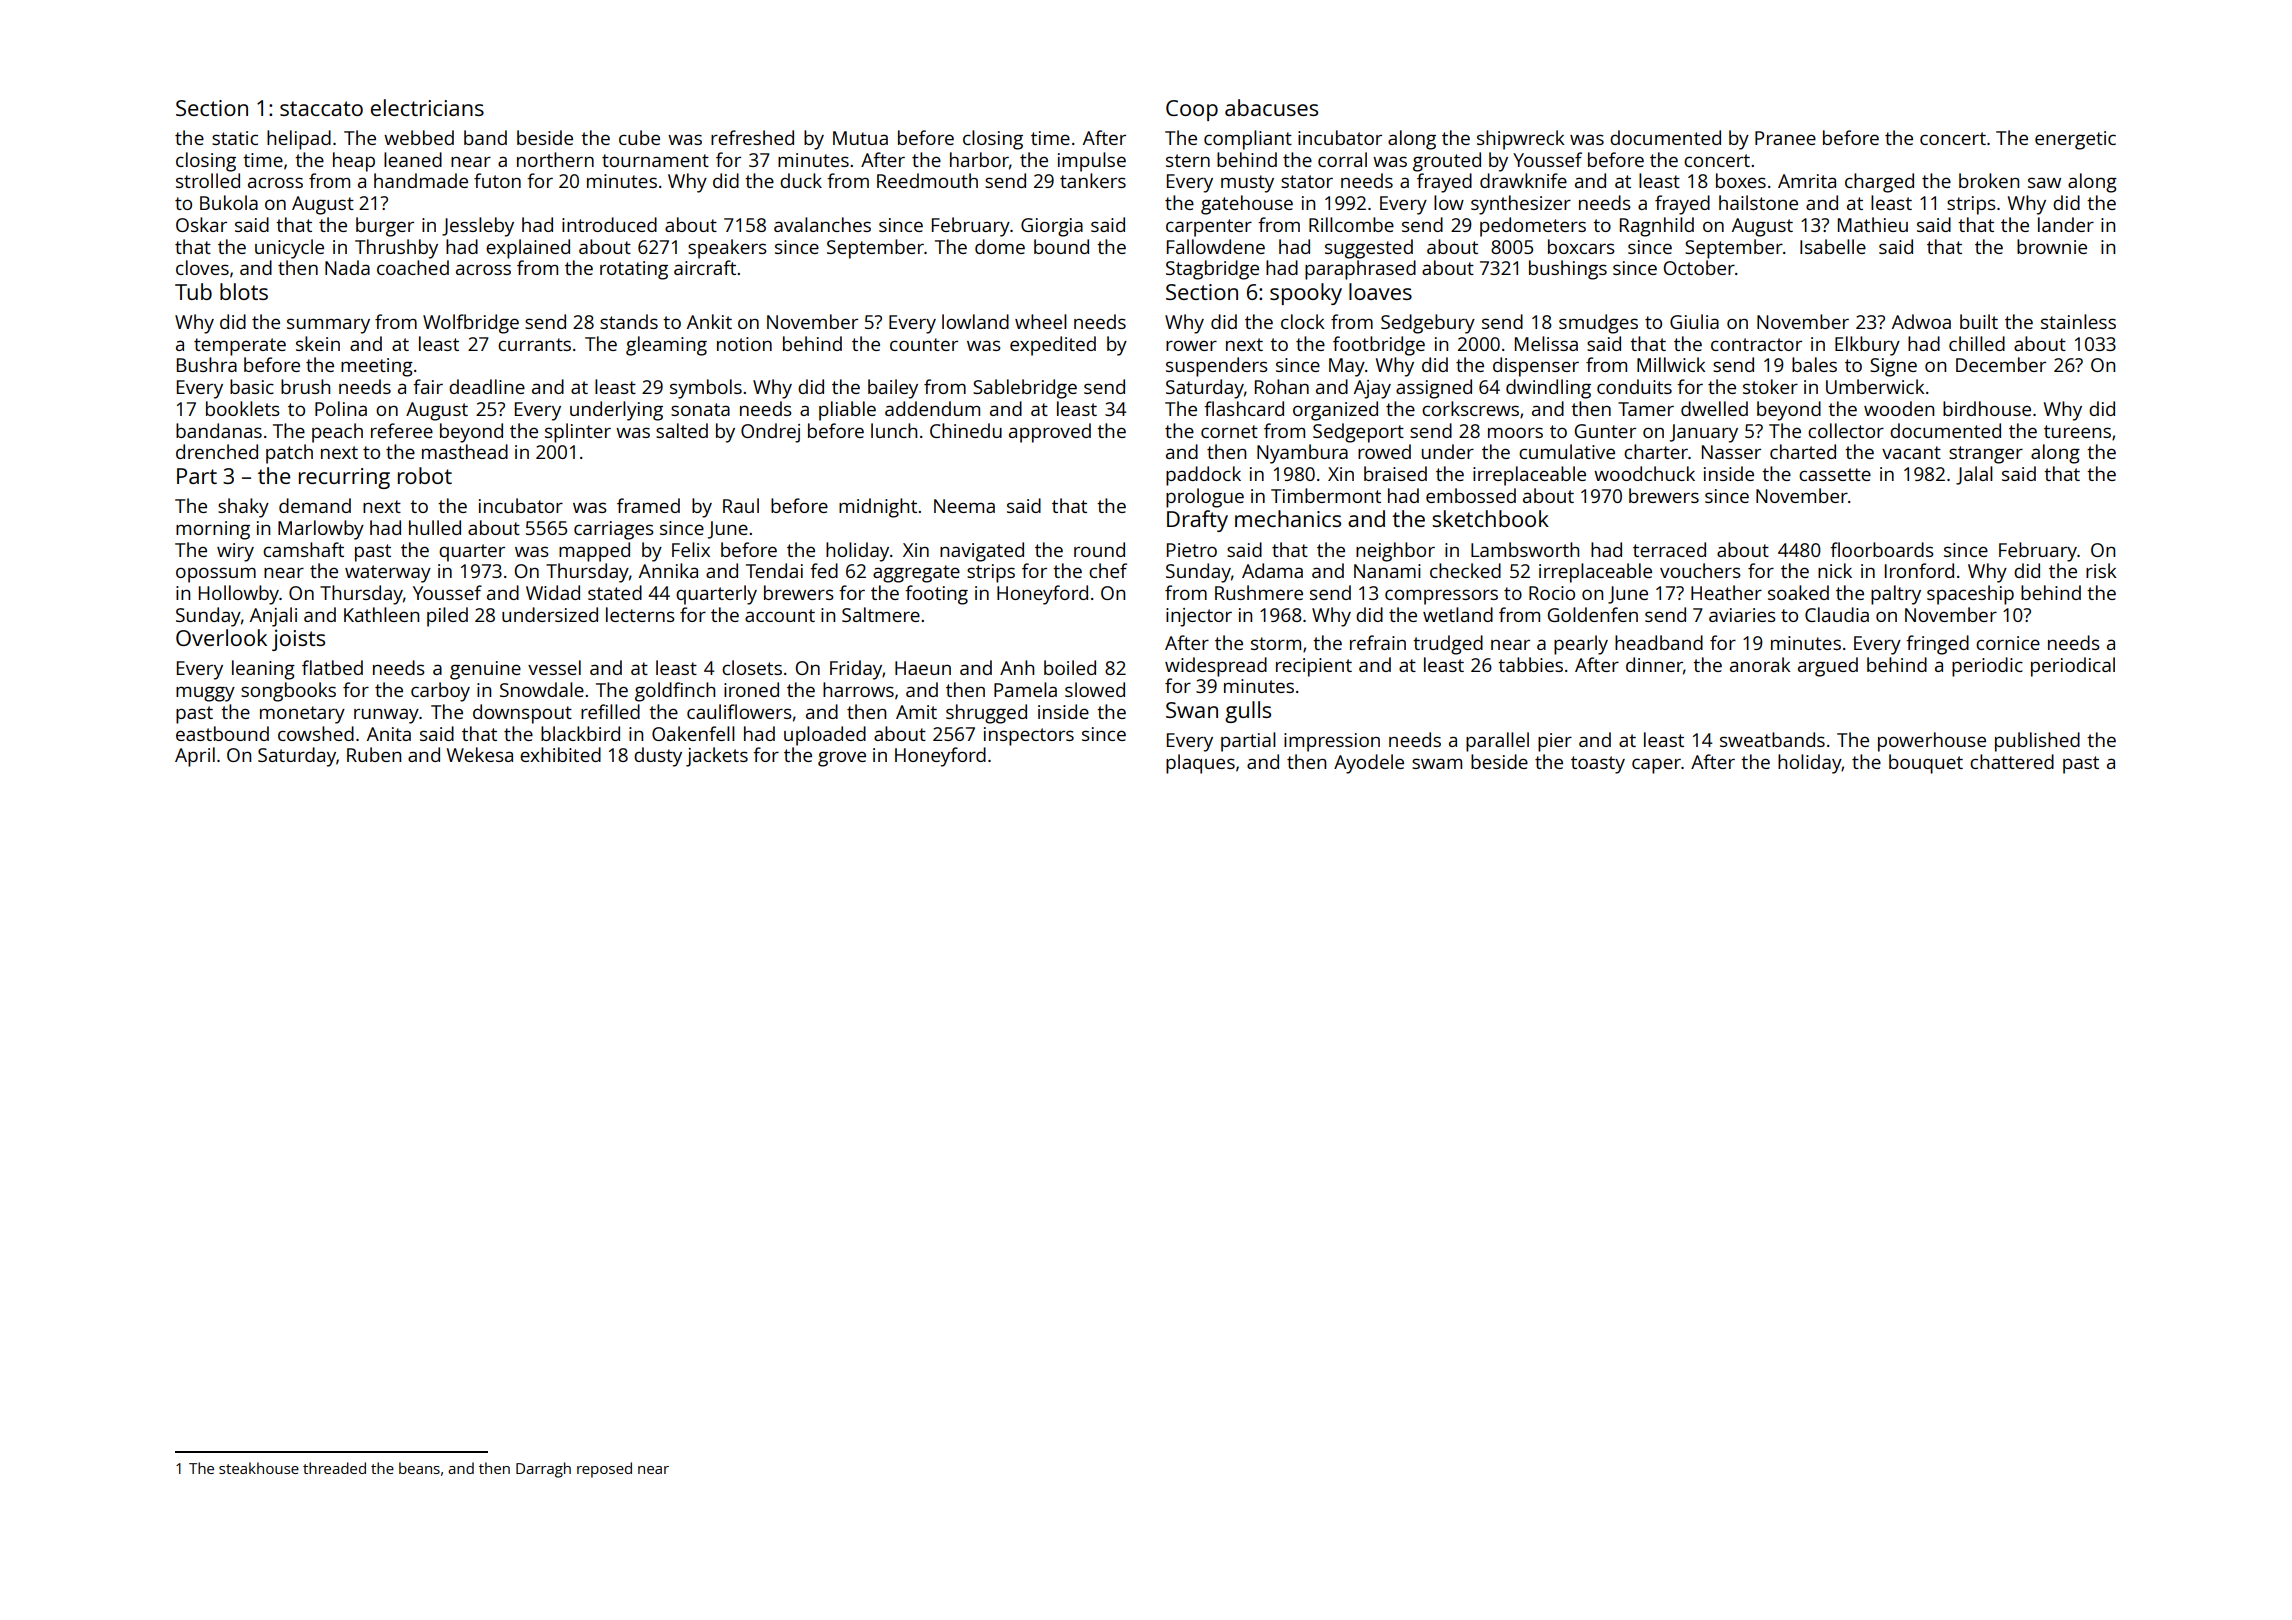 The height and width of the screenshot is (1620, 2292). What do you see at coordinates (2066, 224) in the screenshot?
I see `lander` at bounding box center [2066, 224].
